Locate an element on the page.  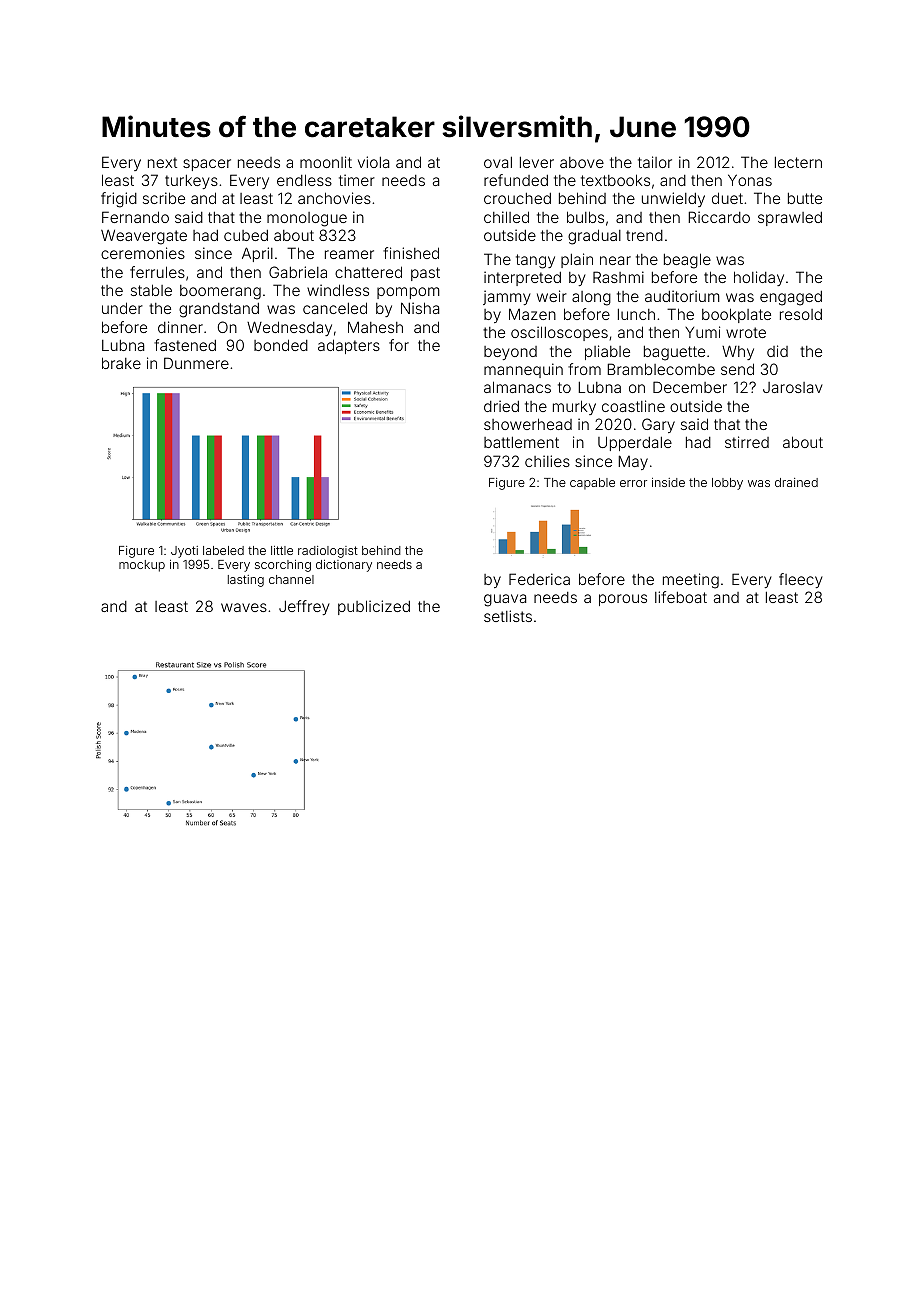
under is located at coordinates (122, 308).
